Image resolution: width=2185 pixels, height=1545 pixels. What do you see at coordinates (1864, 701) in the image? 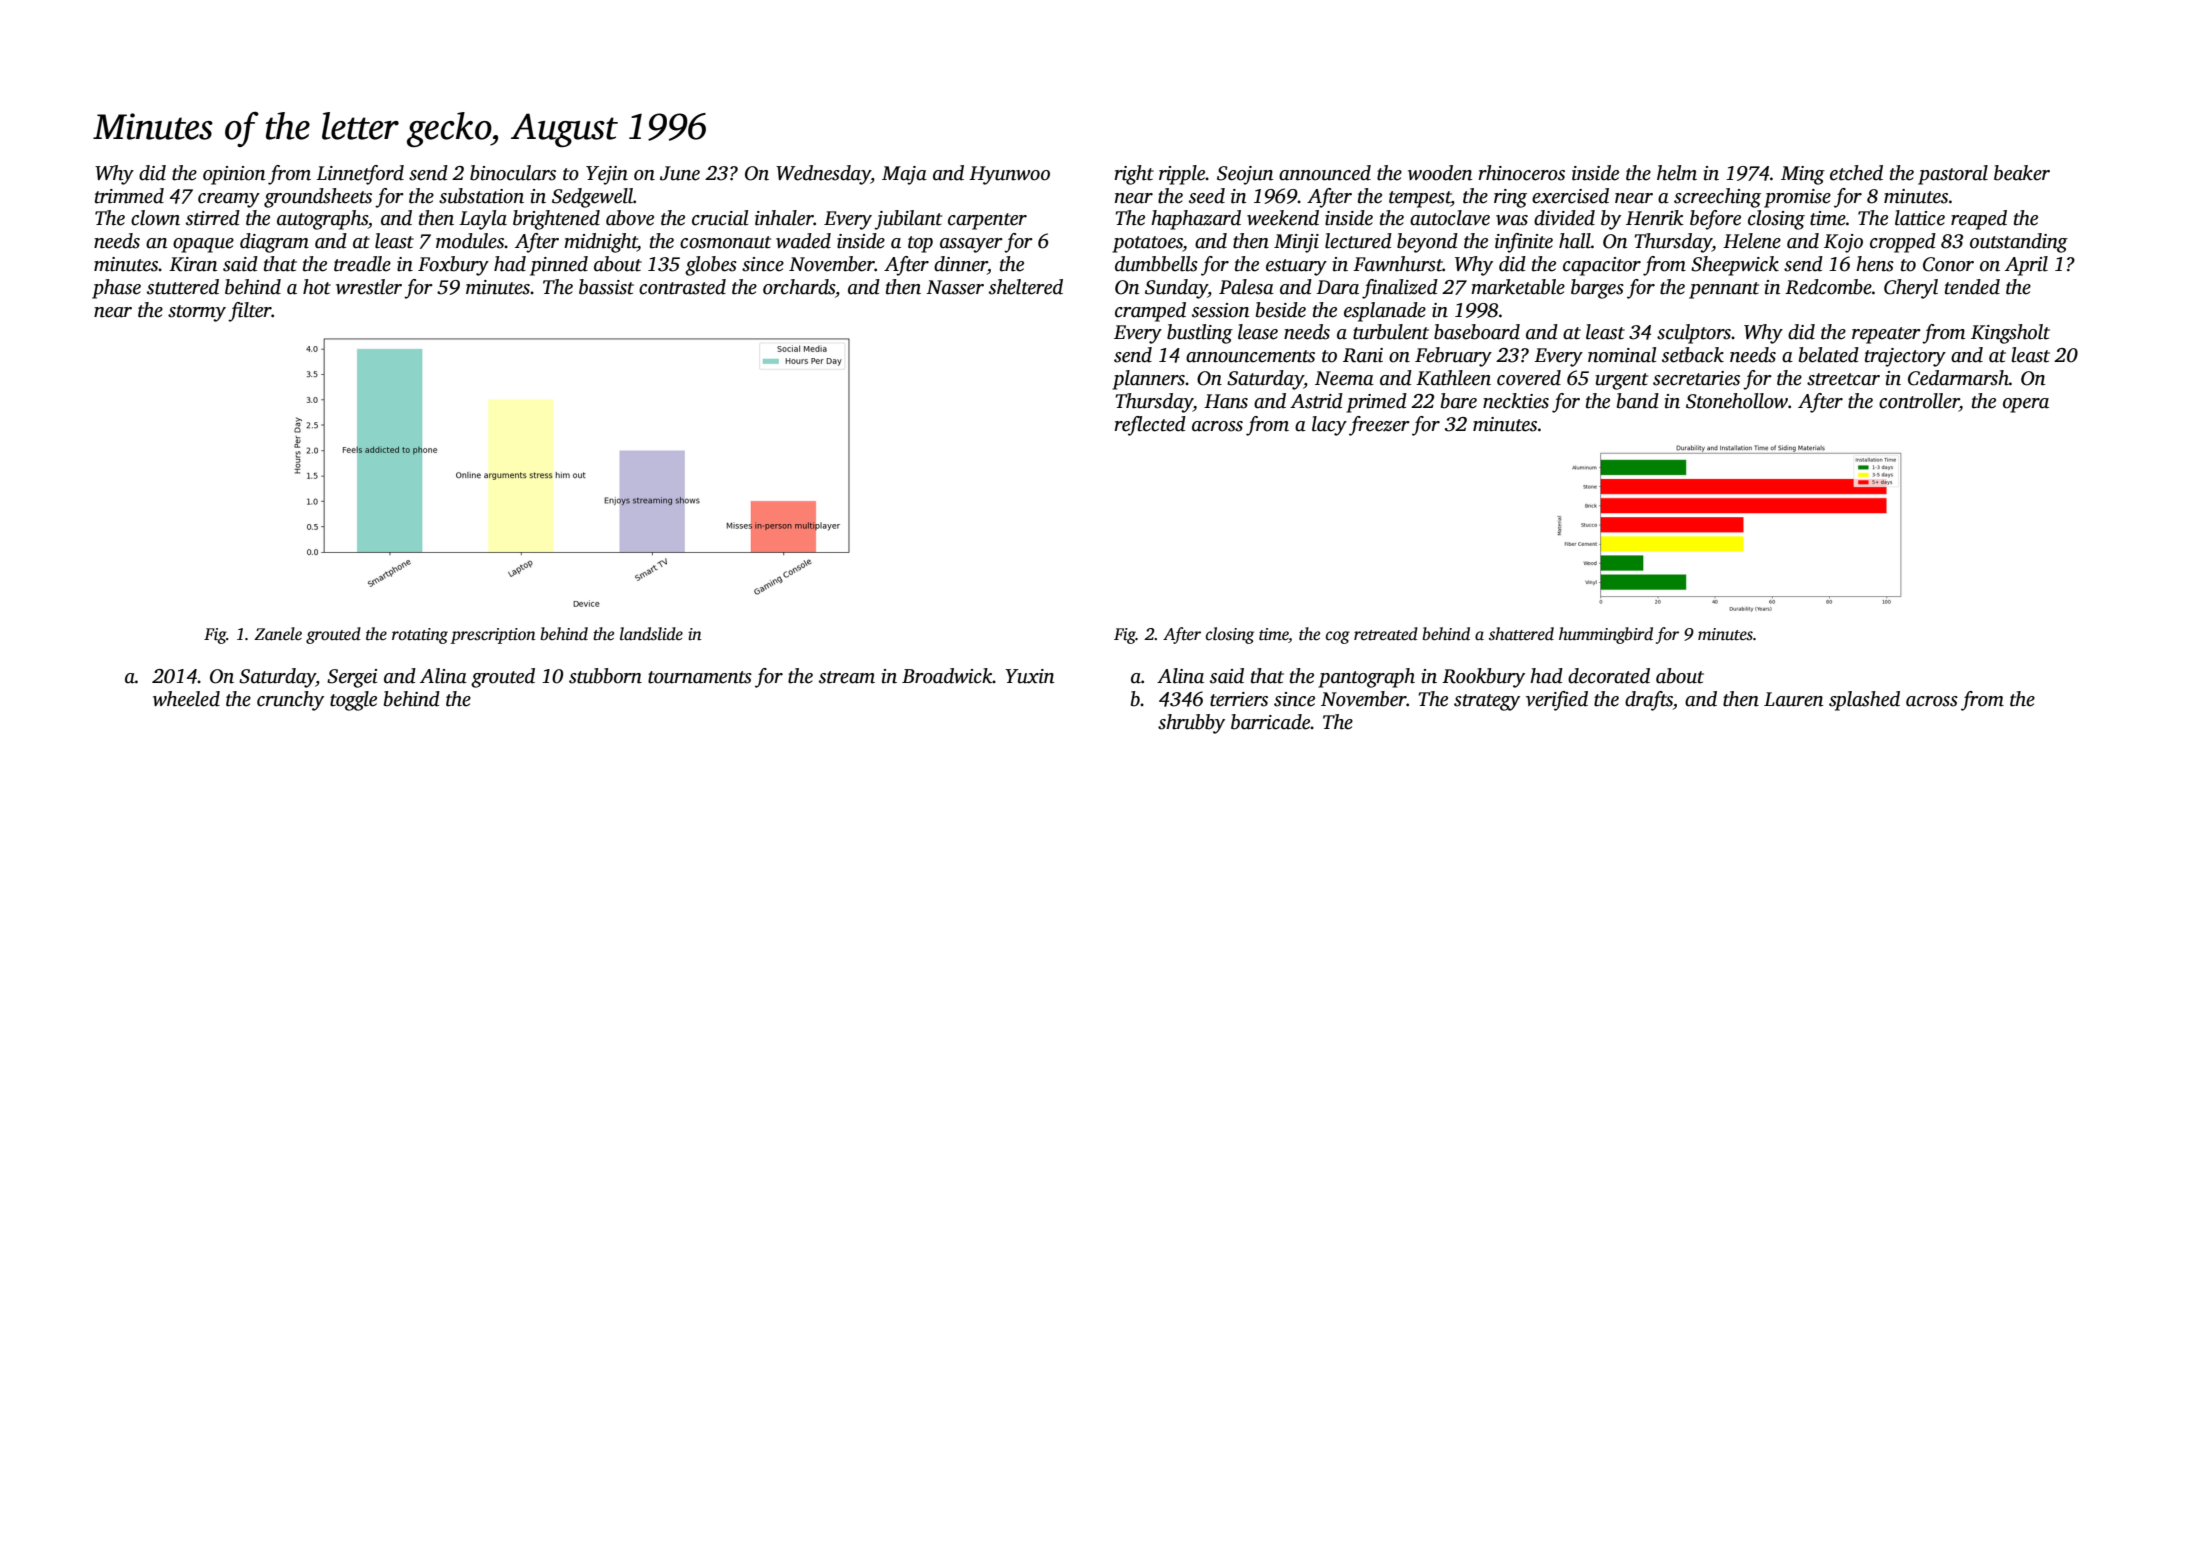
I see `splashed` at bounding box center [1864, 701].
